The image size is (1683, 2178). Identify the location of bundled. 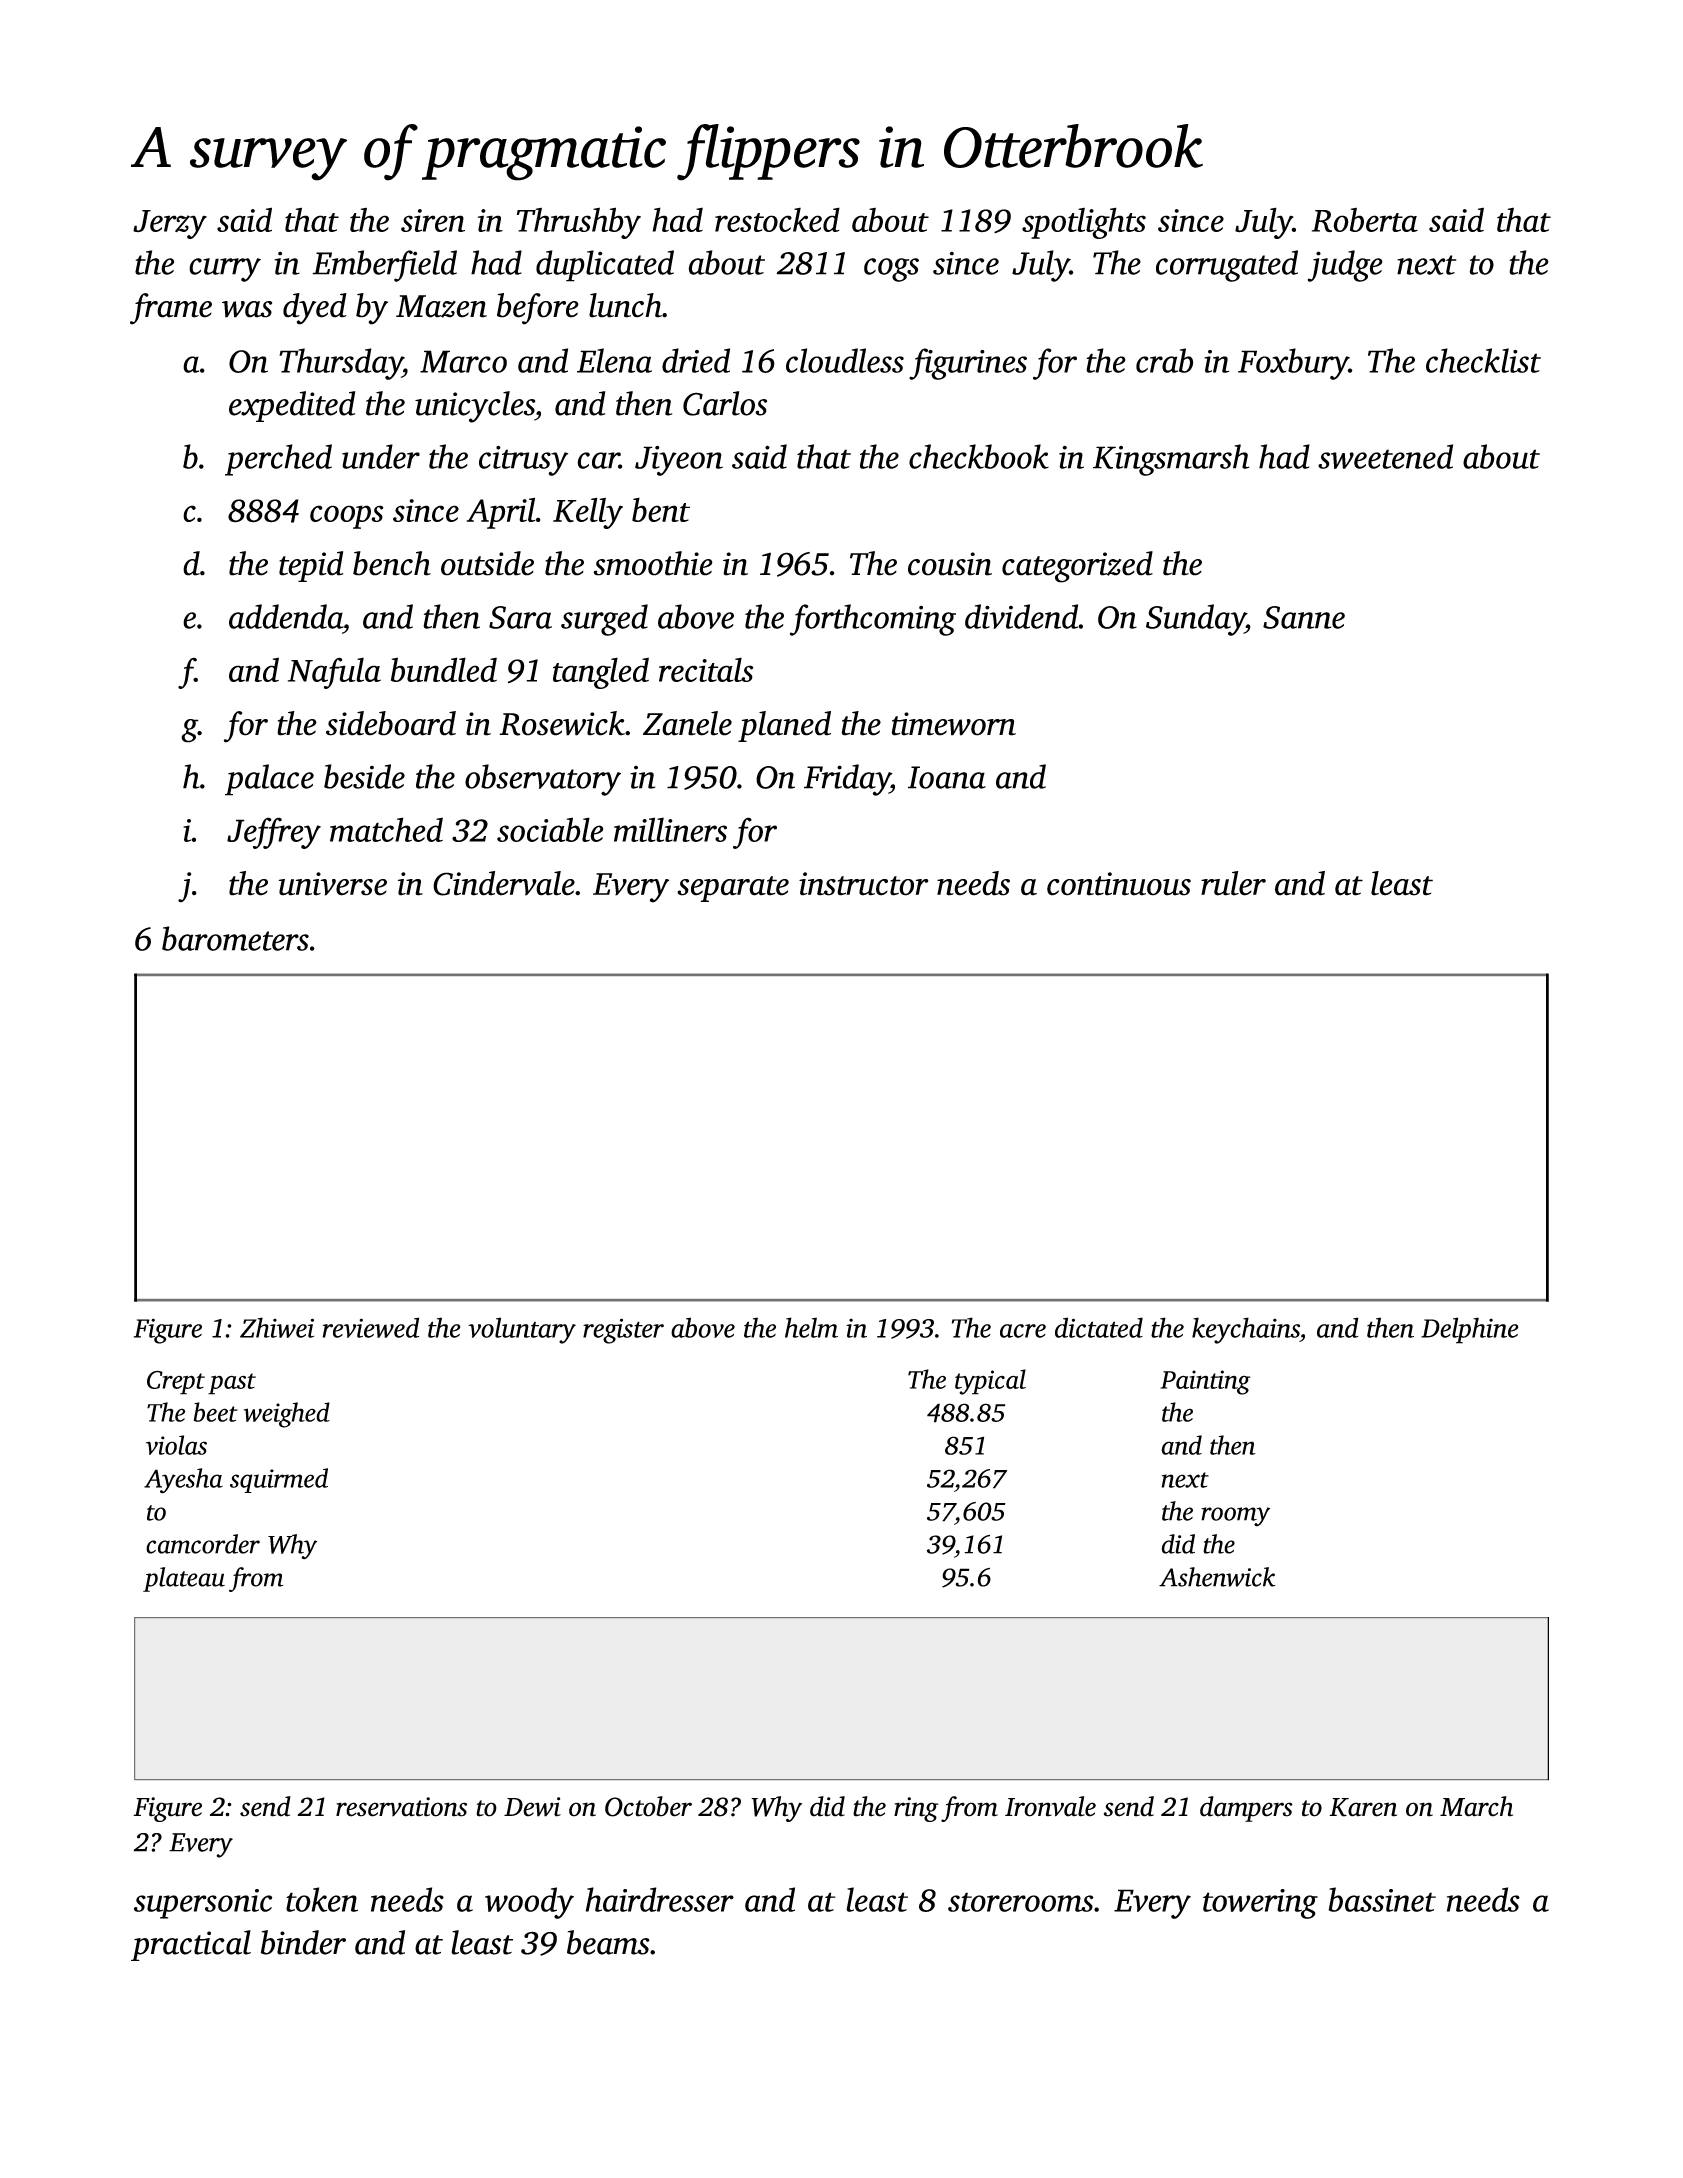
(444, 669).
